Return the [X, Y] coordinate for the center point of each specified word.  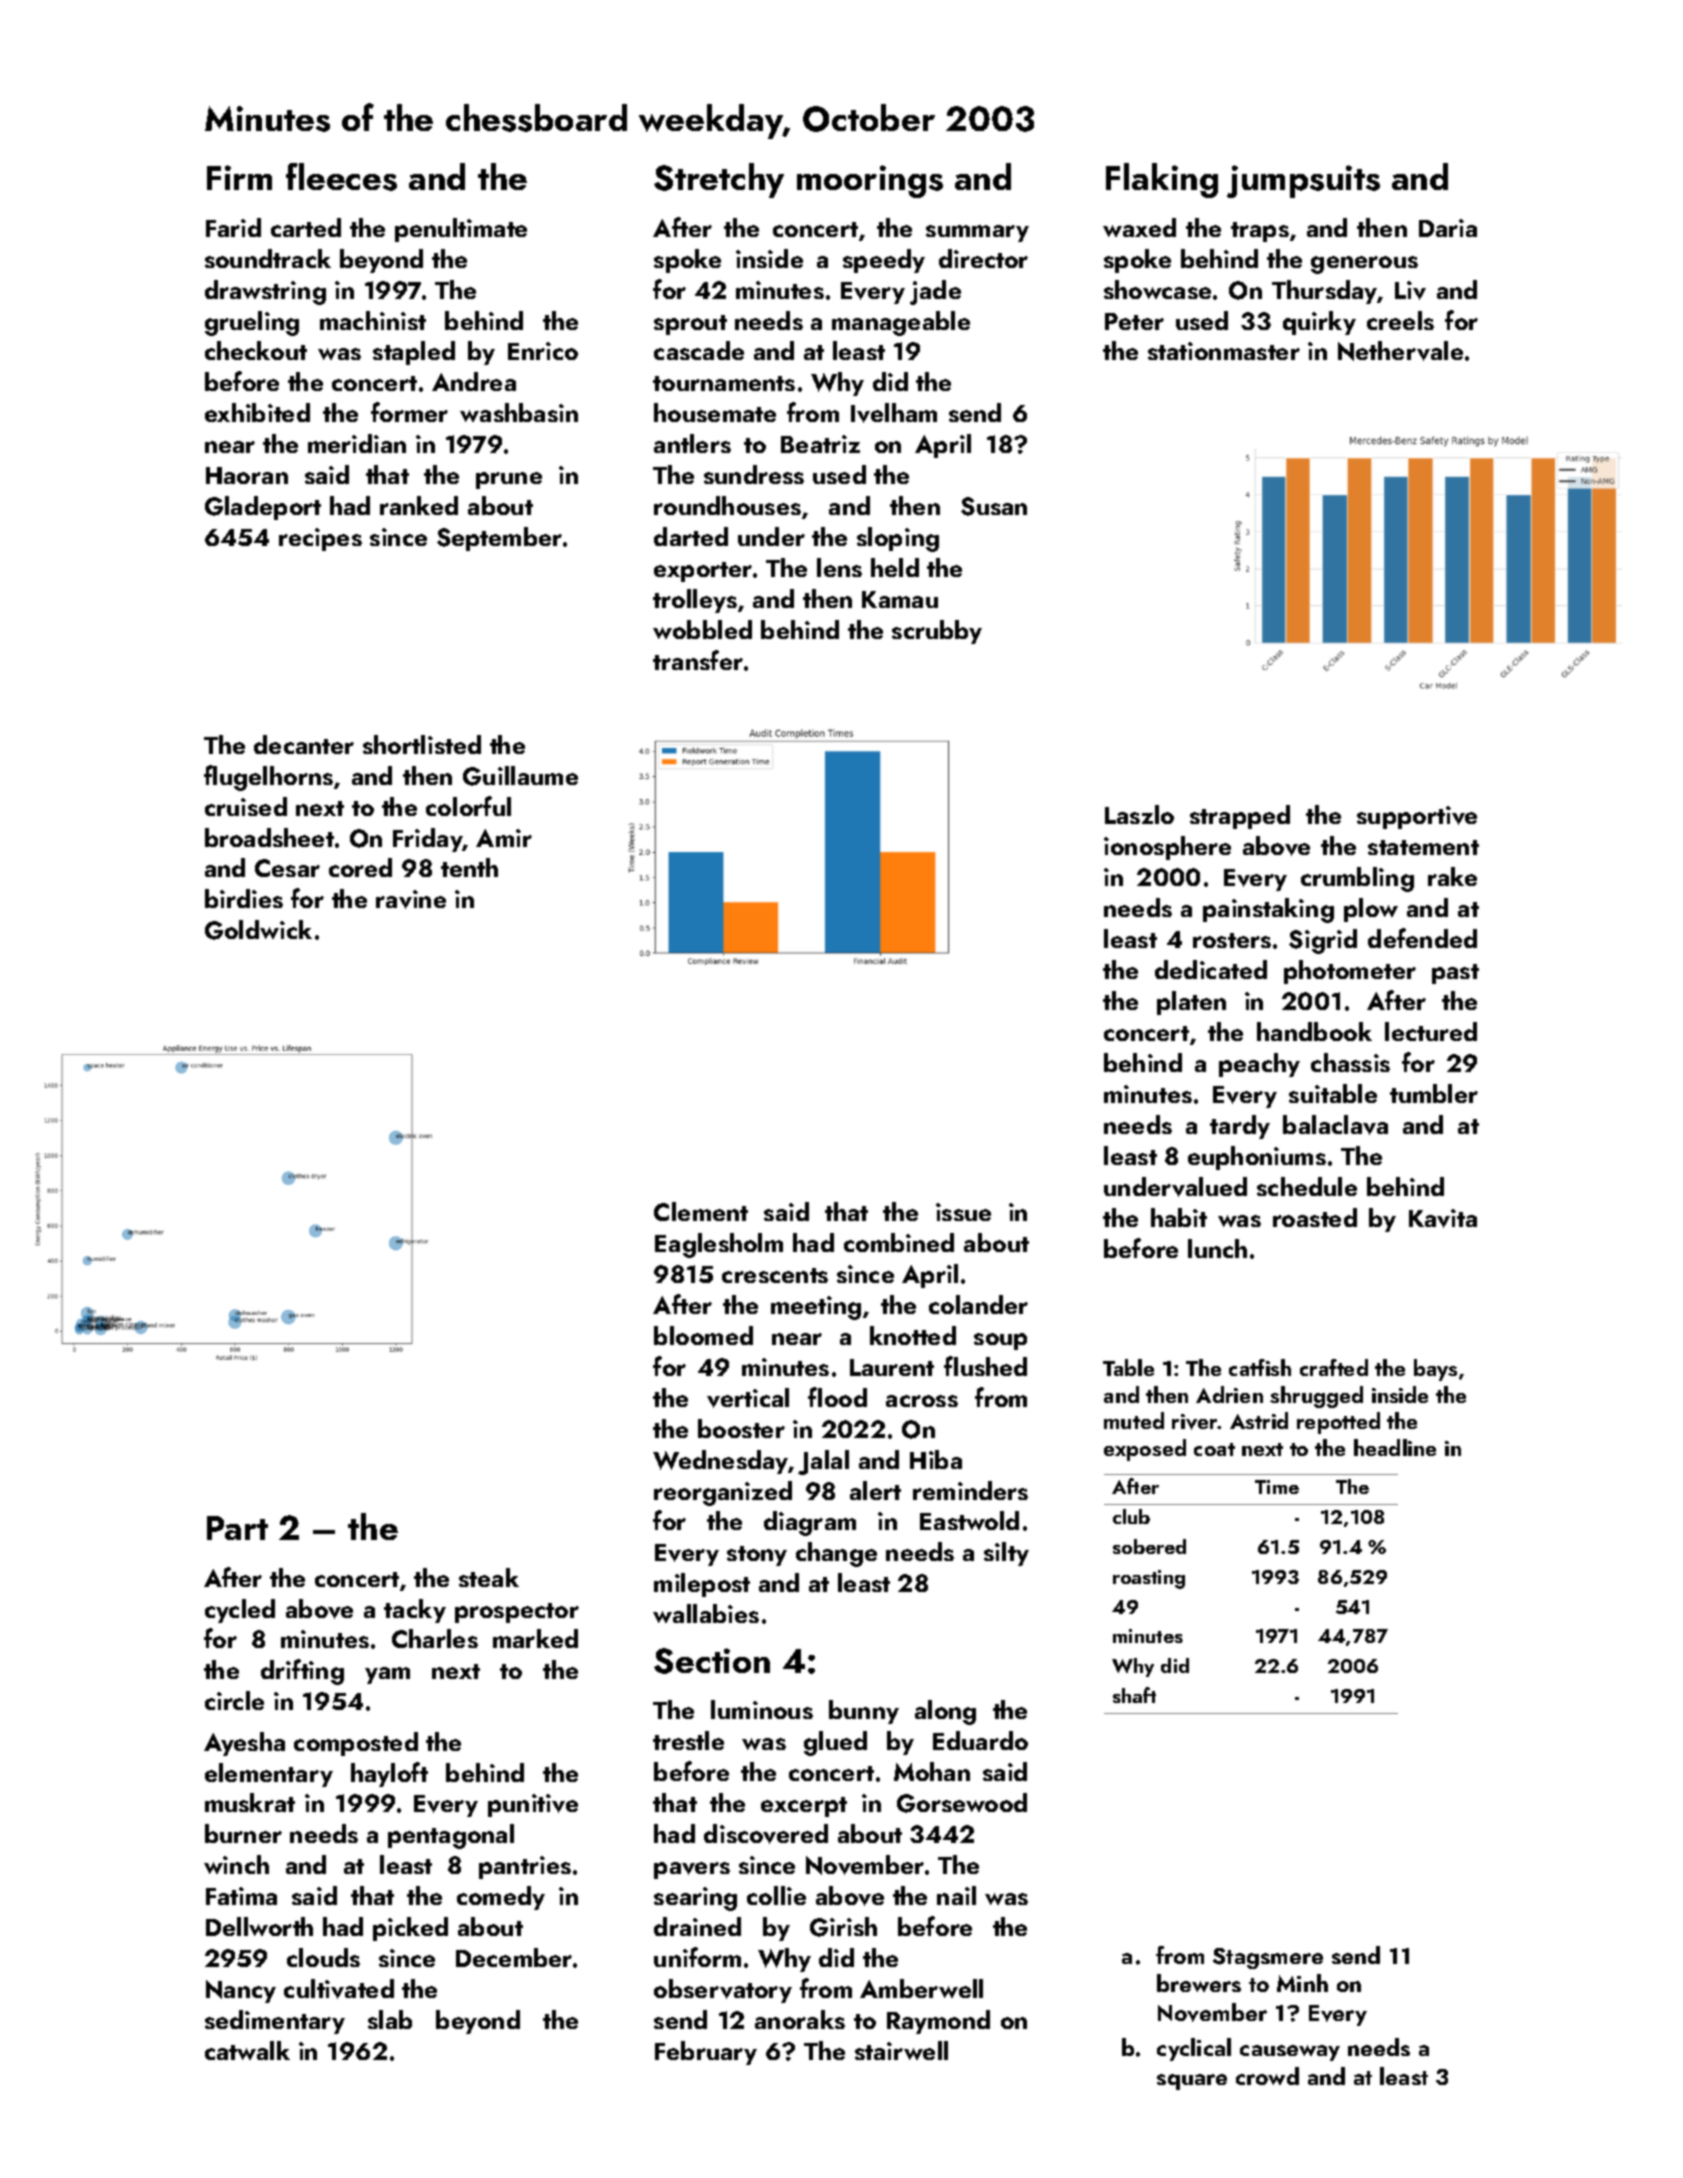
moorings [870, 181]
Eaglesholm [719, 1245]
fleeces [341, 177]
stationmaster [1224, 351]
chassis [1350, 1062]
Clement [701, 1211]
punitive [533, 1805]
